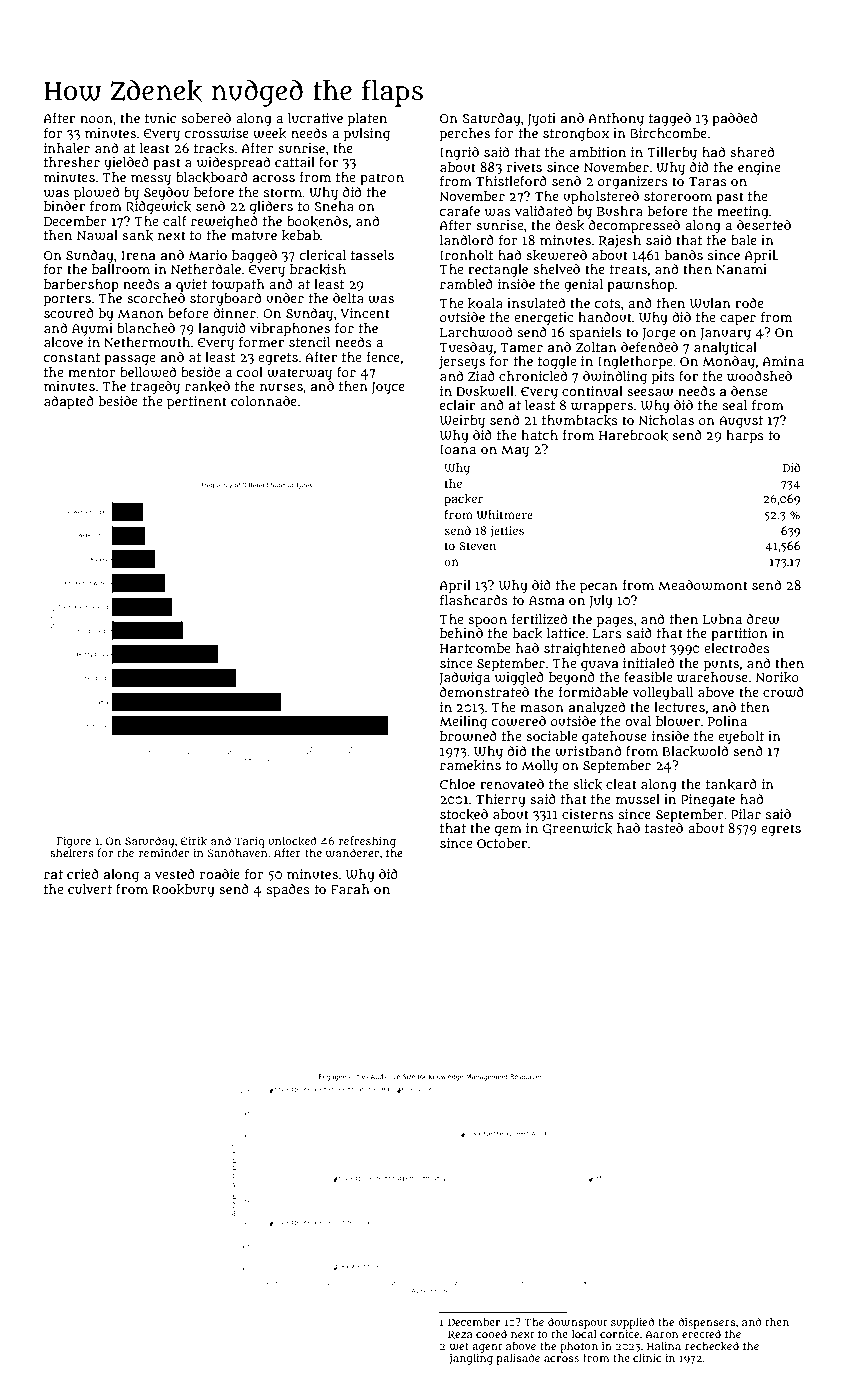  Describe the element at coordinates (485, 303) in the document. I see `koala` at that location.
